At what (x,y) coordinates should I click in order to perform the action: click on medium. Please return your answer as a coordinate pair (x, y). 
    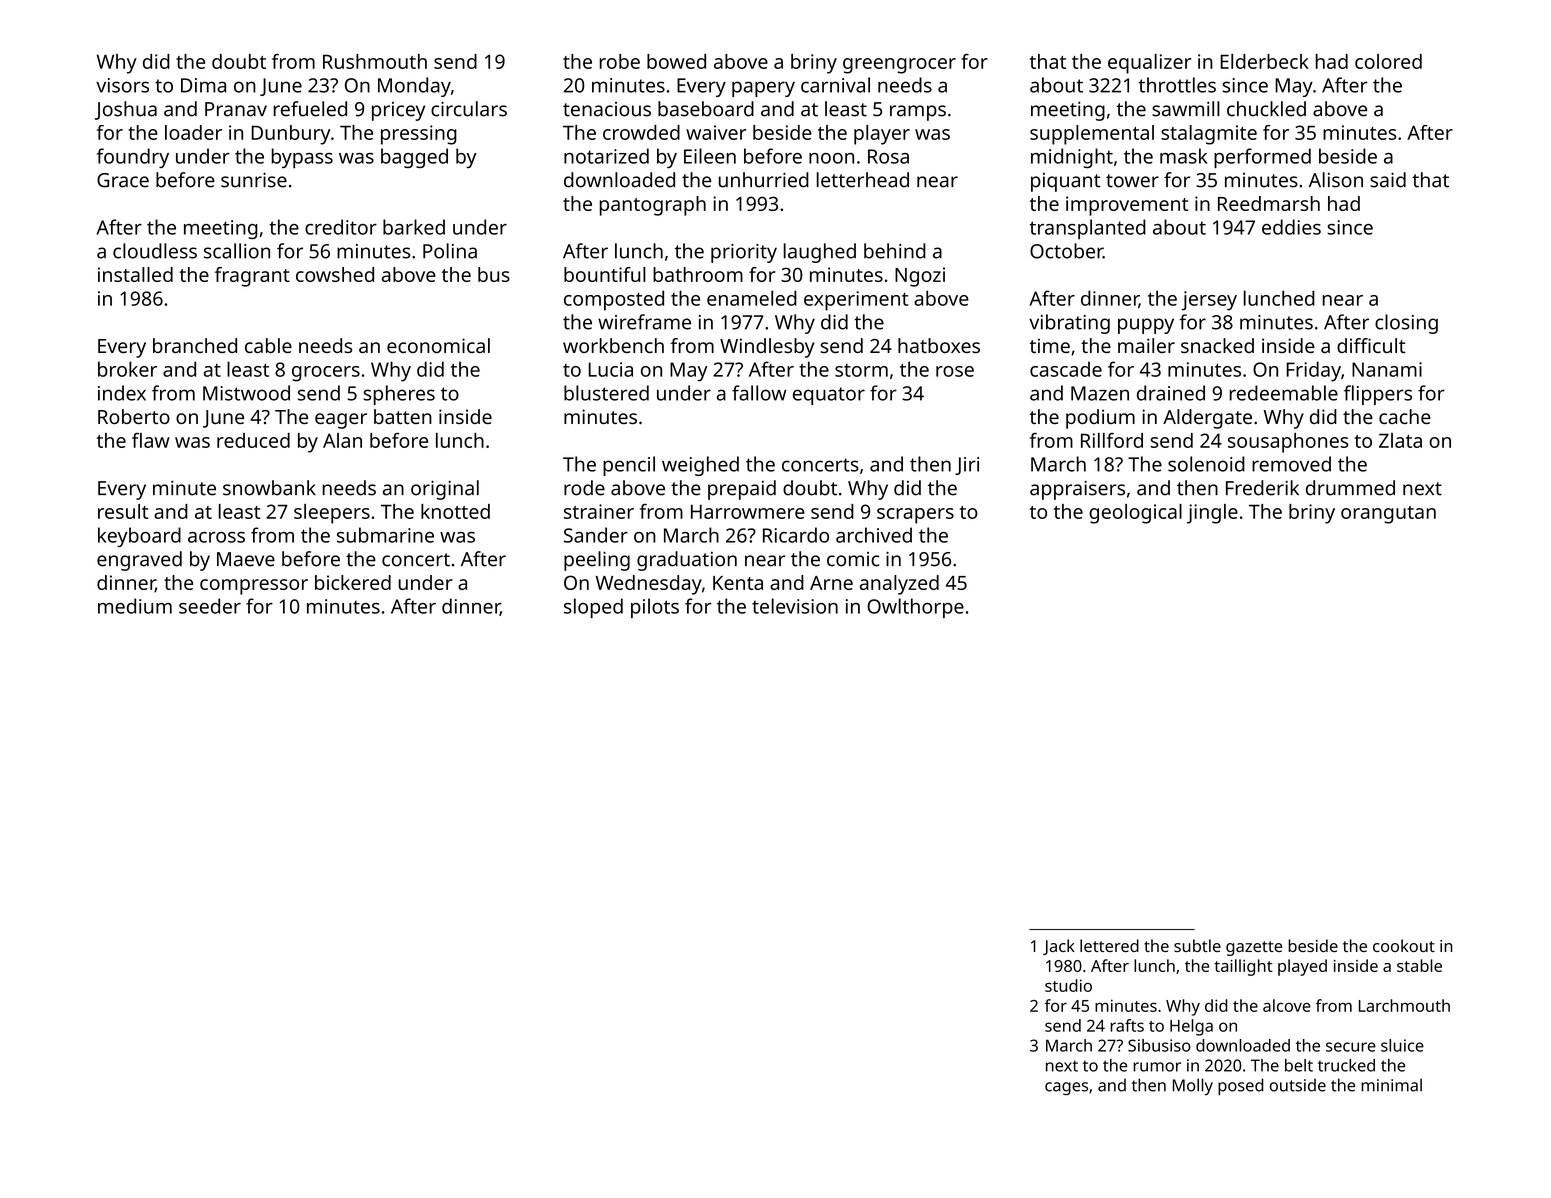
    Looking at the image, I should click on (135, 606).
